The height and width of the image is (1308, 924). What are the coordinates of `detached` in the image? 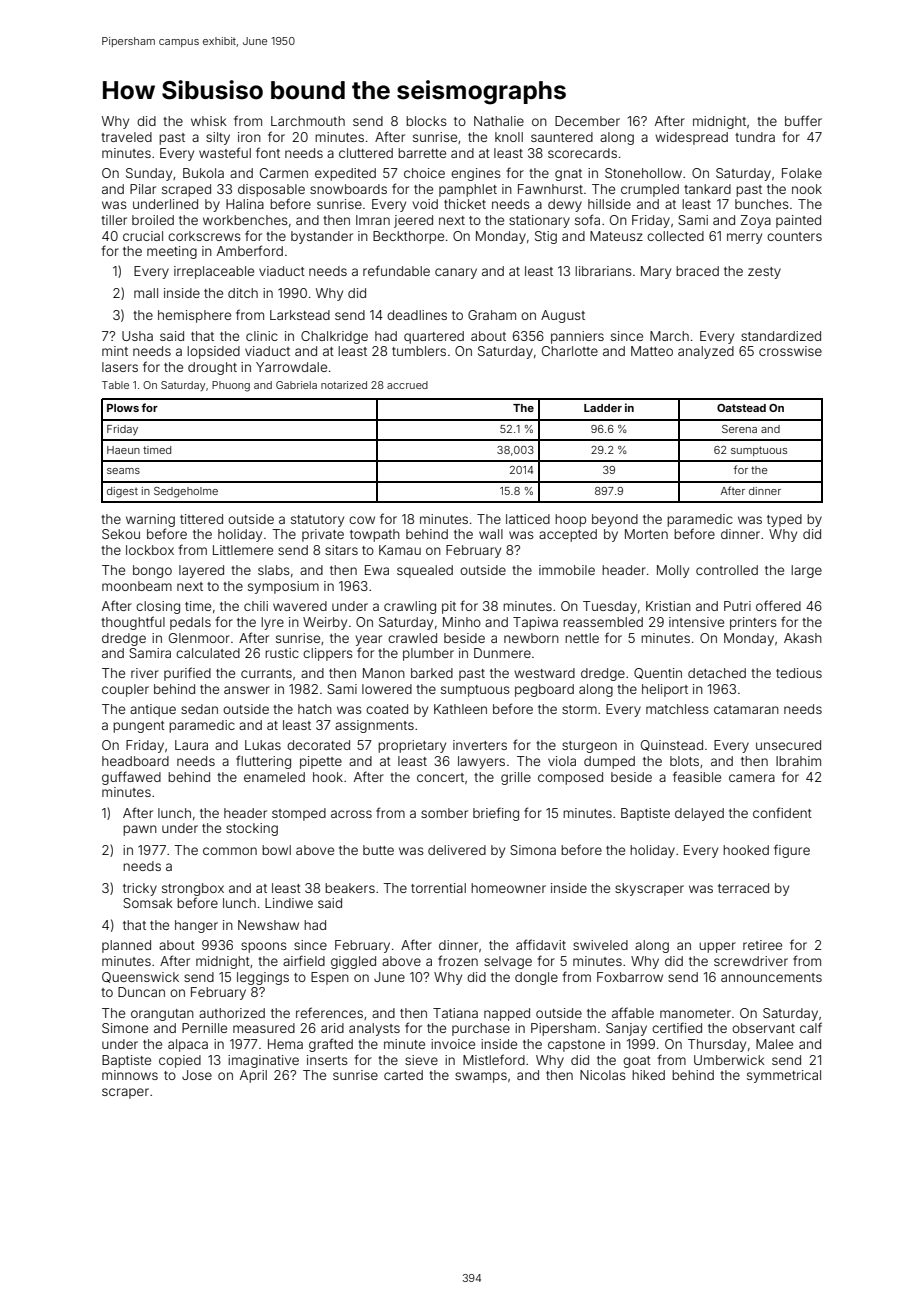 It's located at (717, 673).
